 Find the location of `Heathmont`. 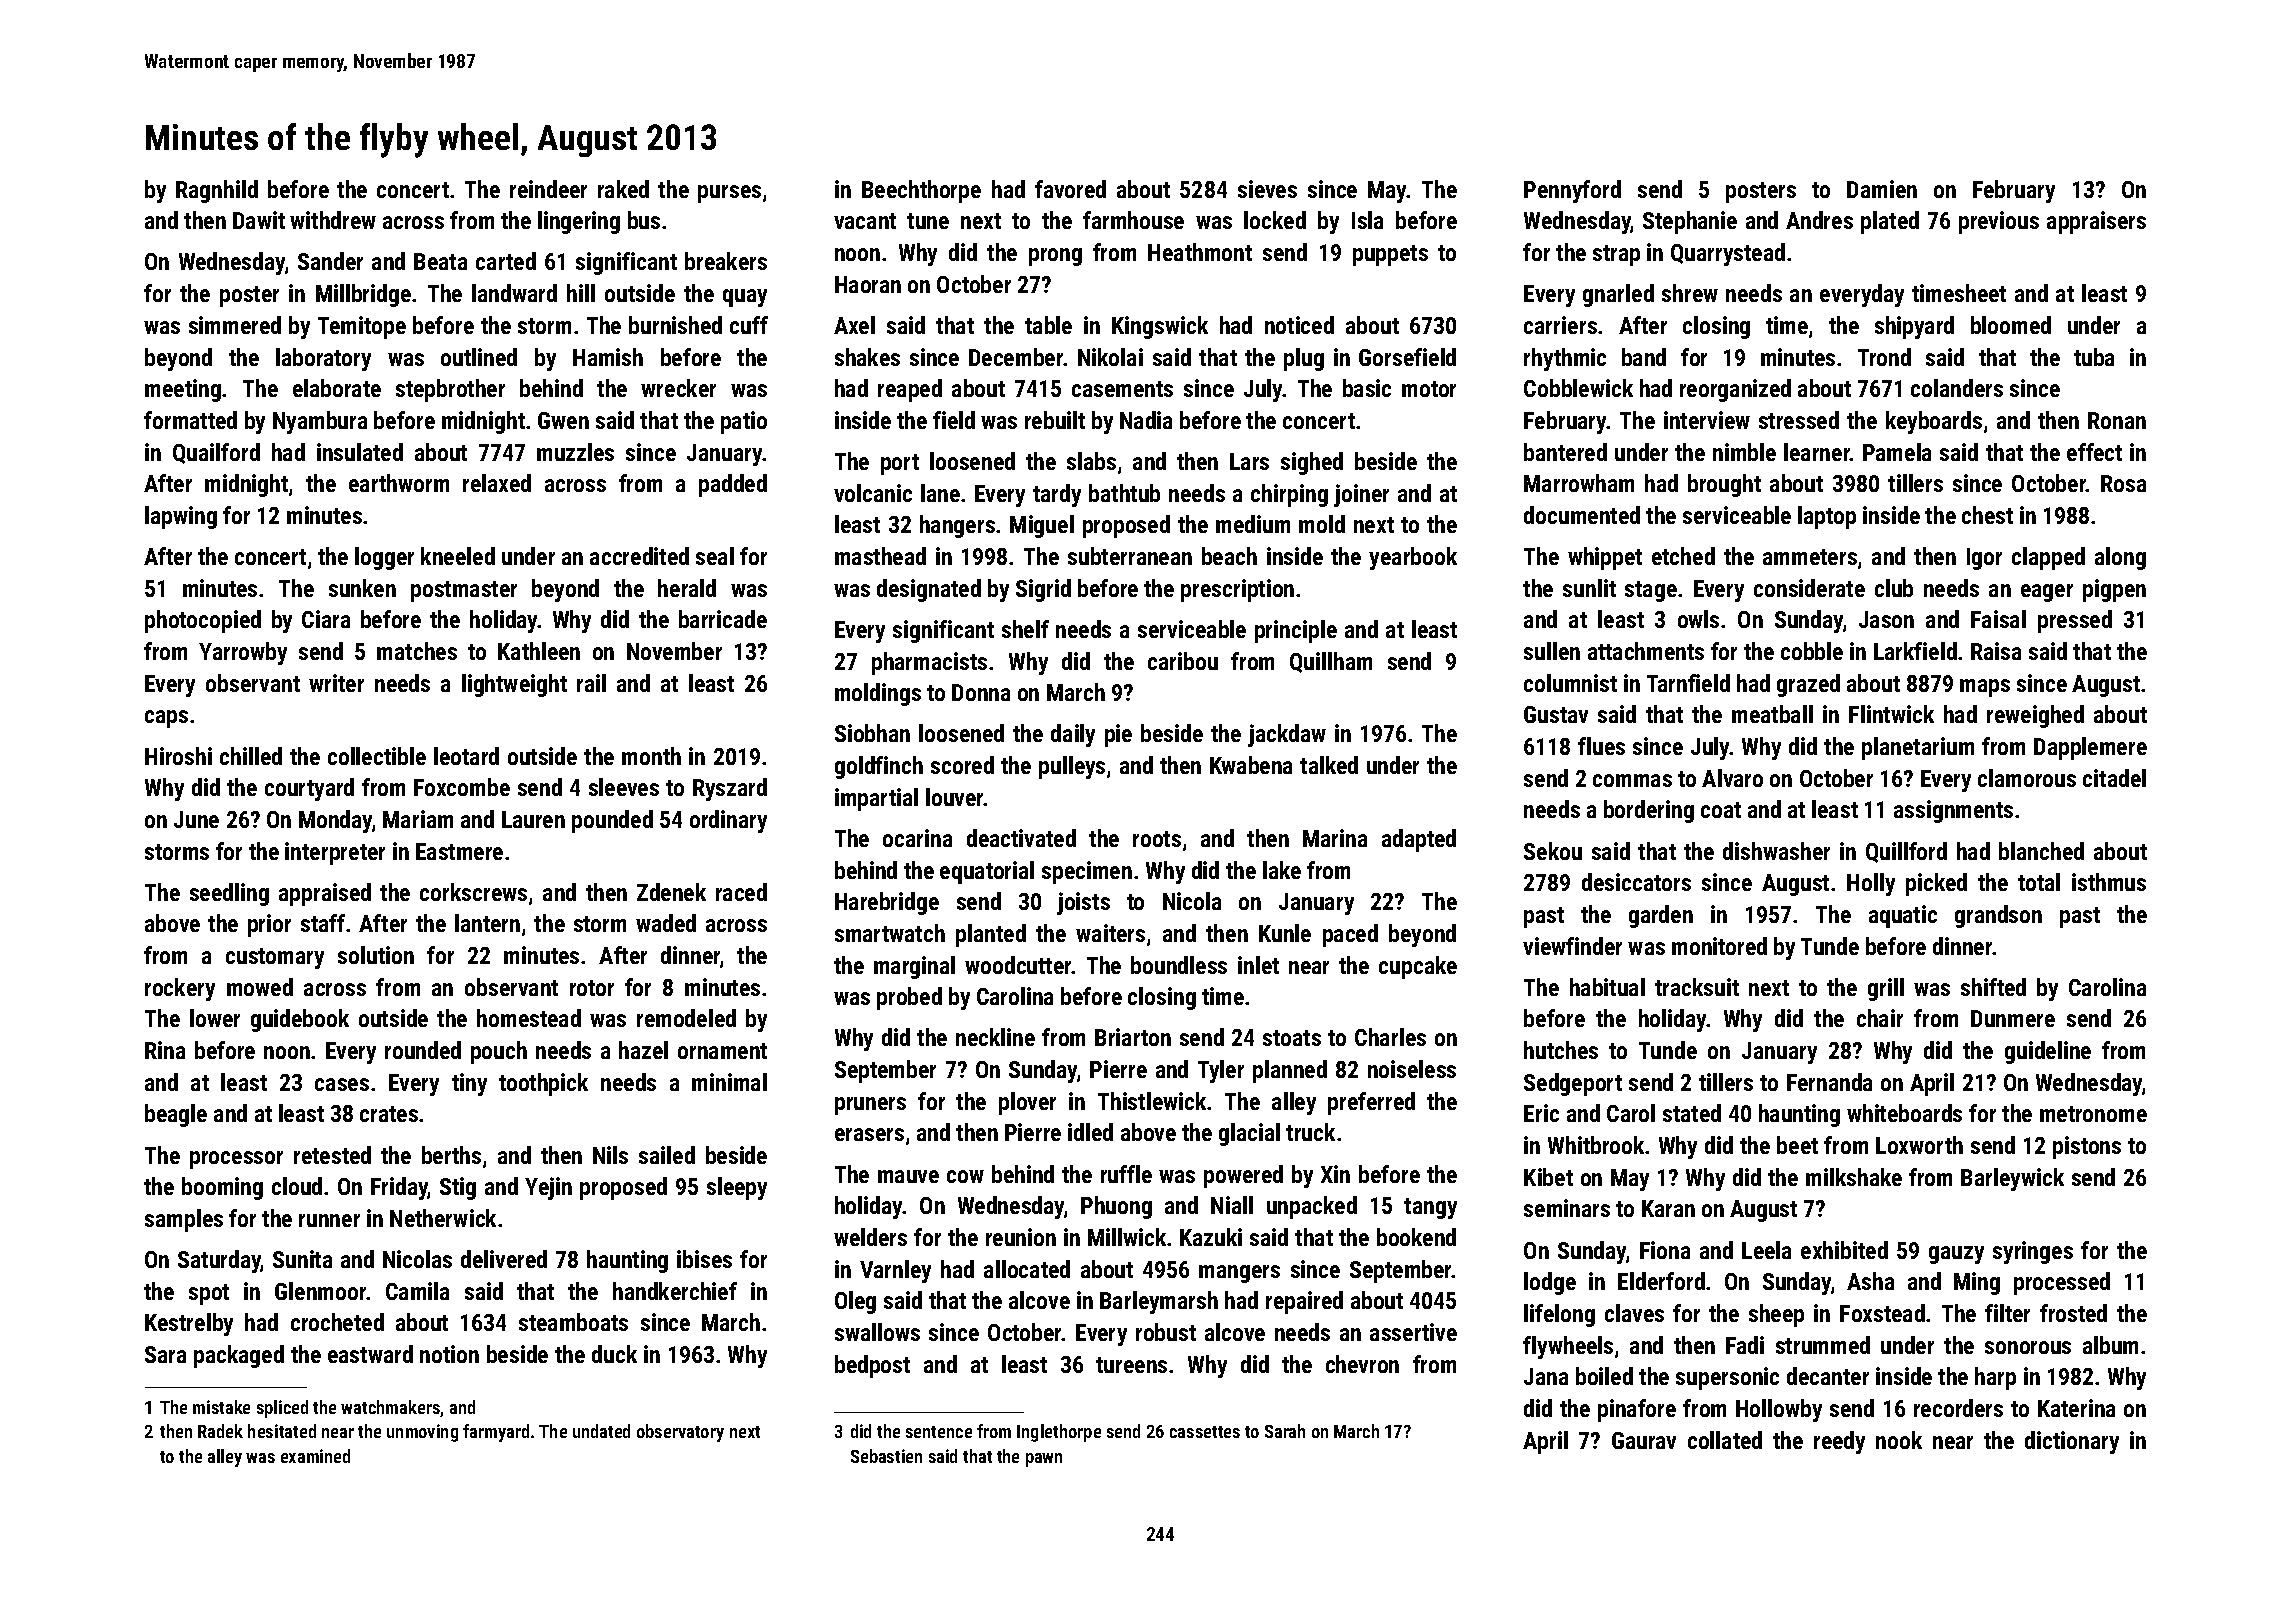

Heathmont is located at coordinates (1200, 252).
